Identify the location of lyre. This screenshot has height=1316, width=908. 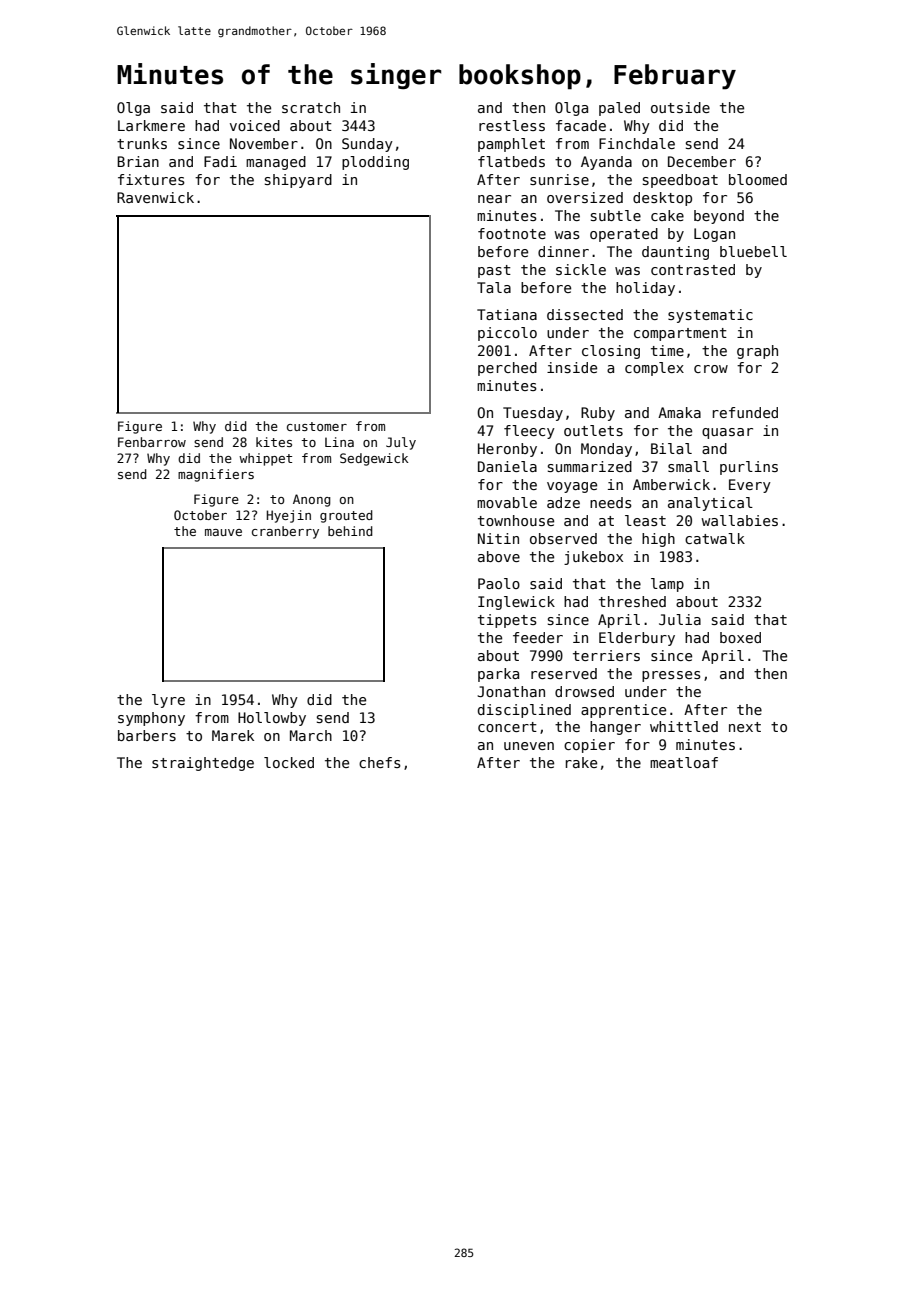
(168, 701).
